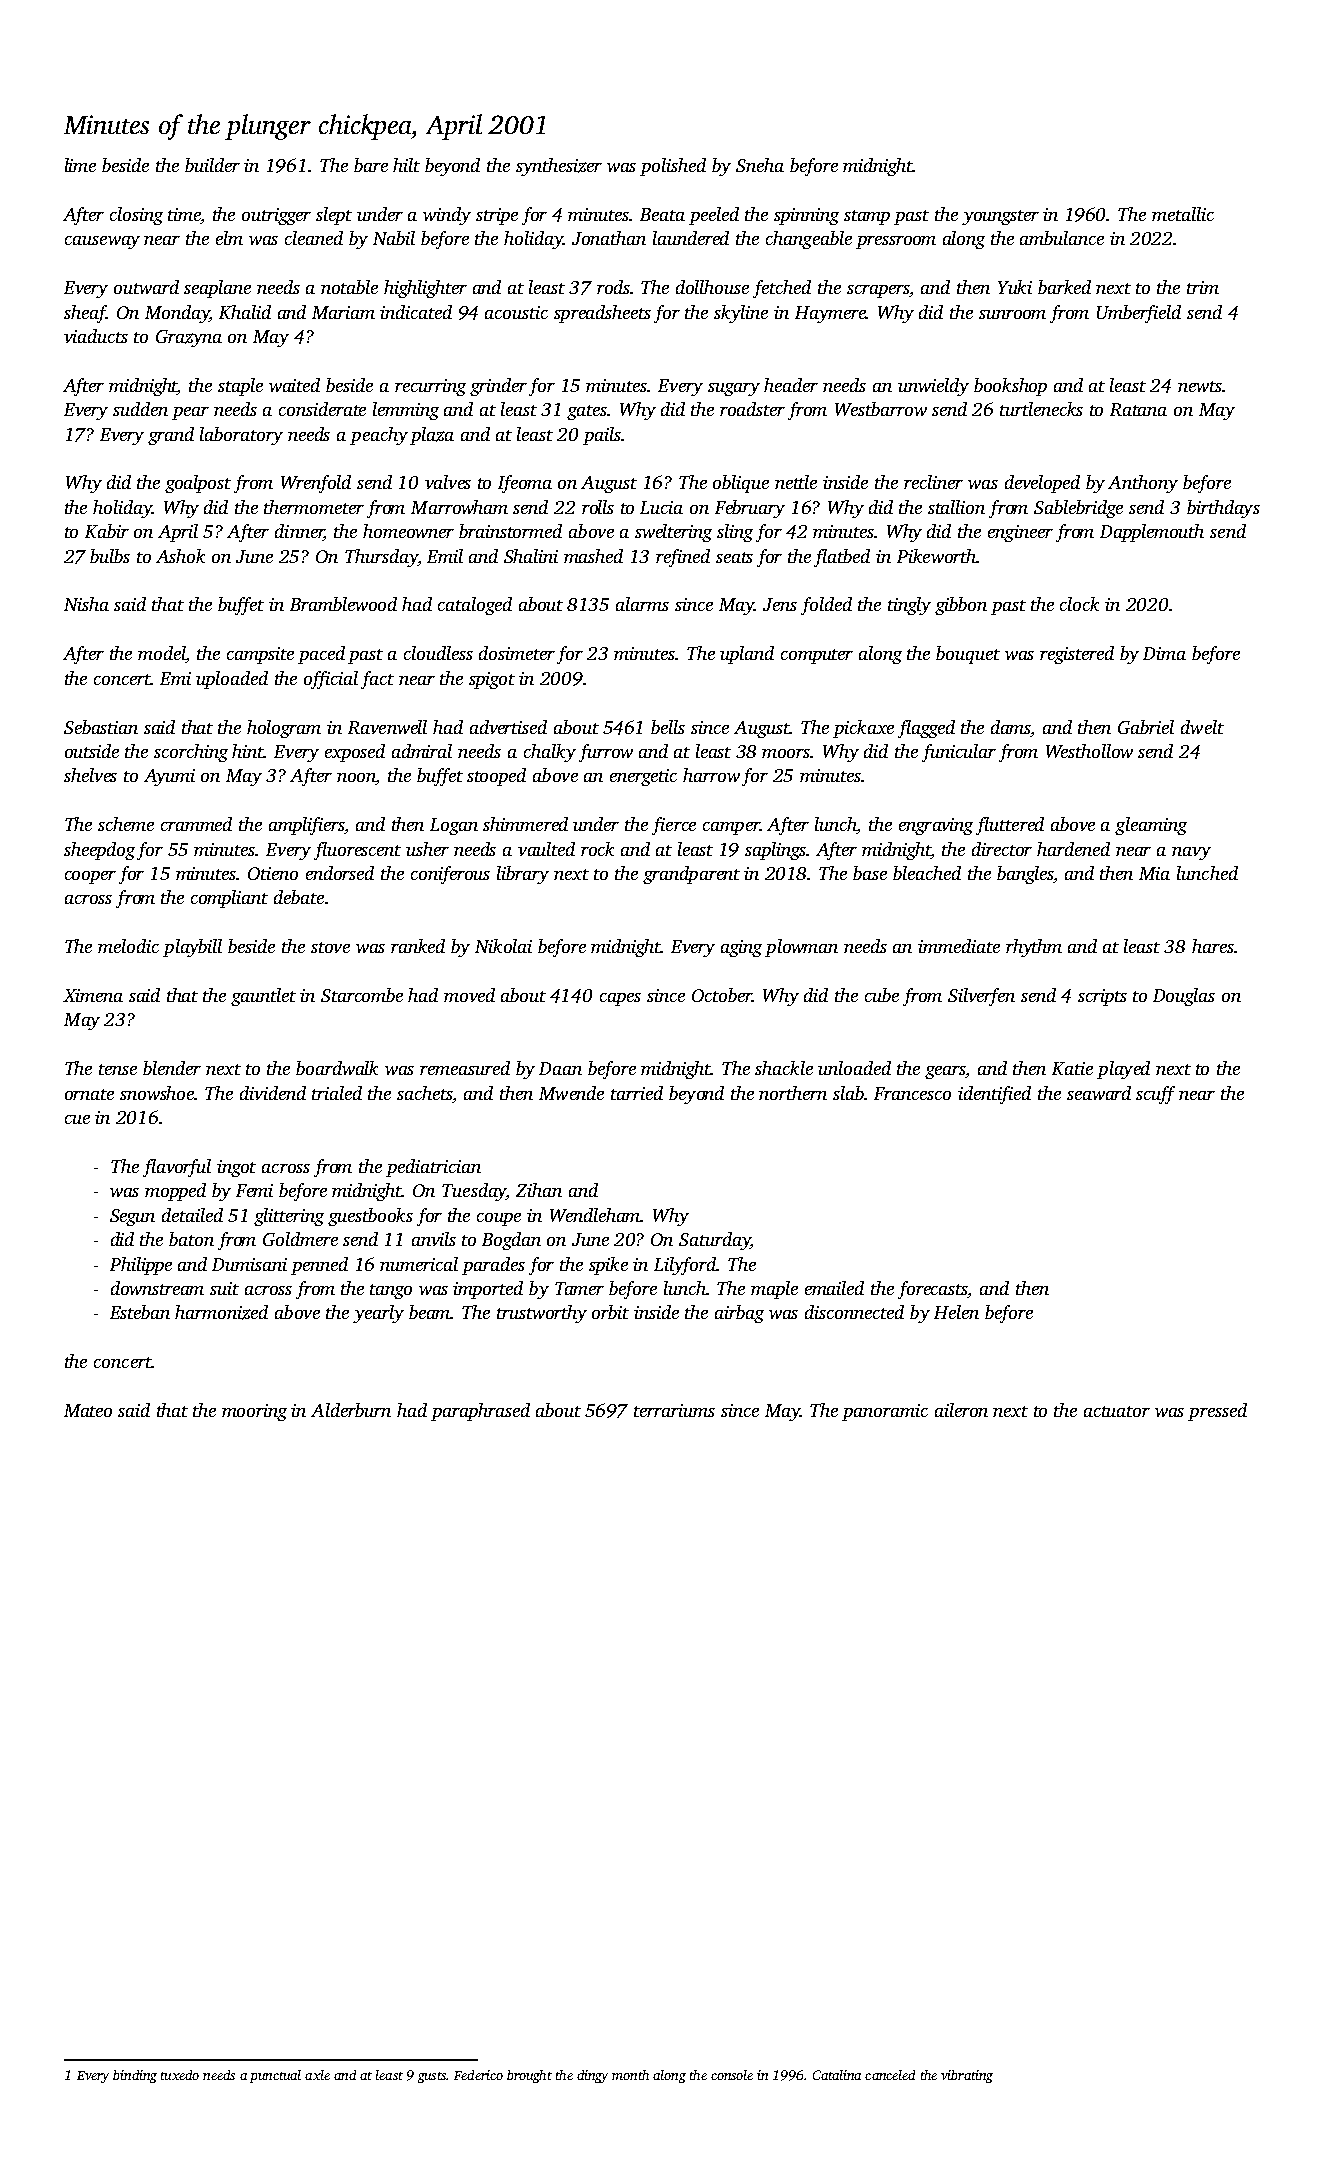 The height and width of the screenshot is (2180, 1324). Describe the element at coordinates (613, 287) in the screenshot. I see `rods` at that location.
